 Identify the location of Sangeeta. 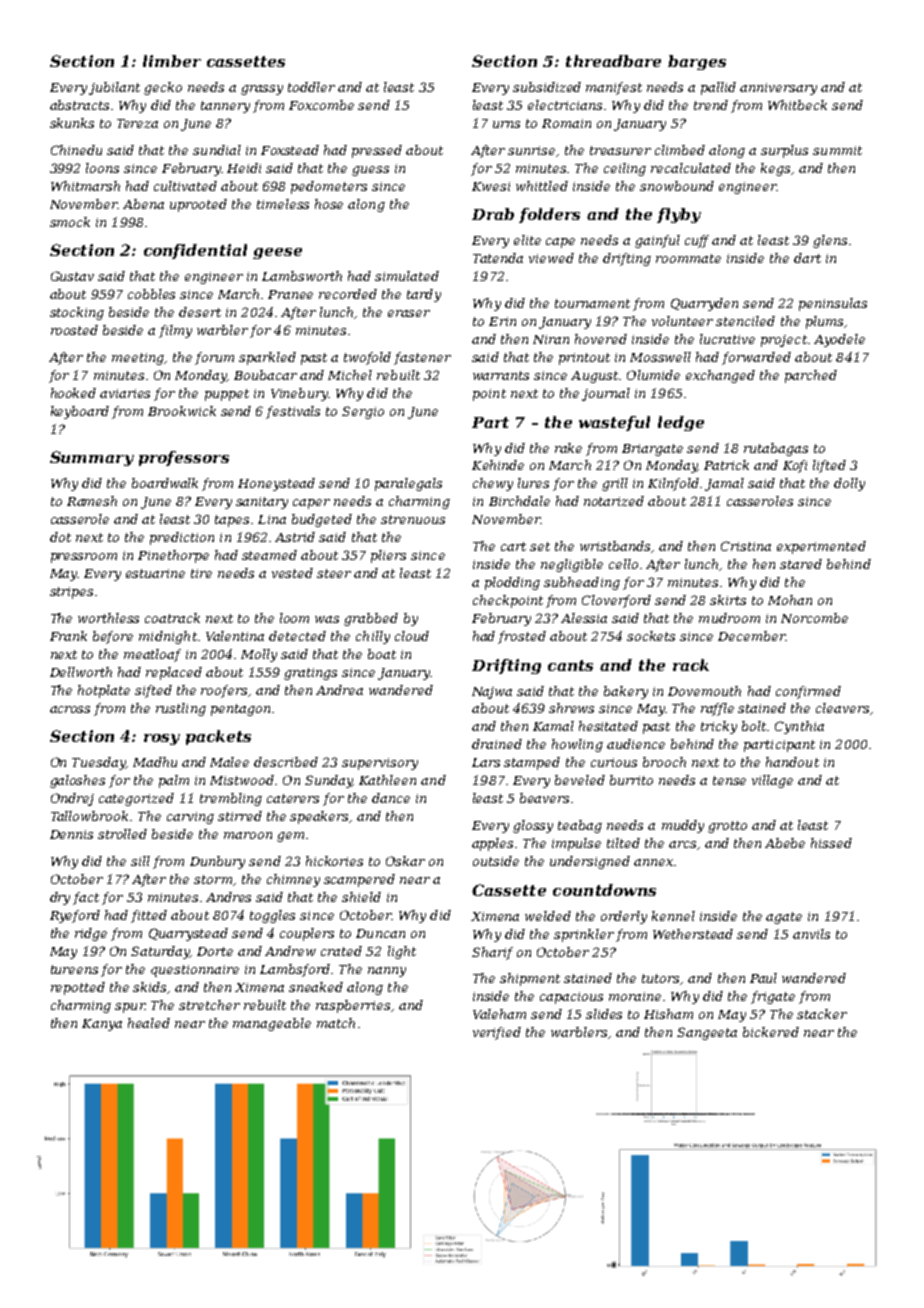
(707, 1033).
